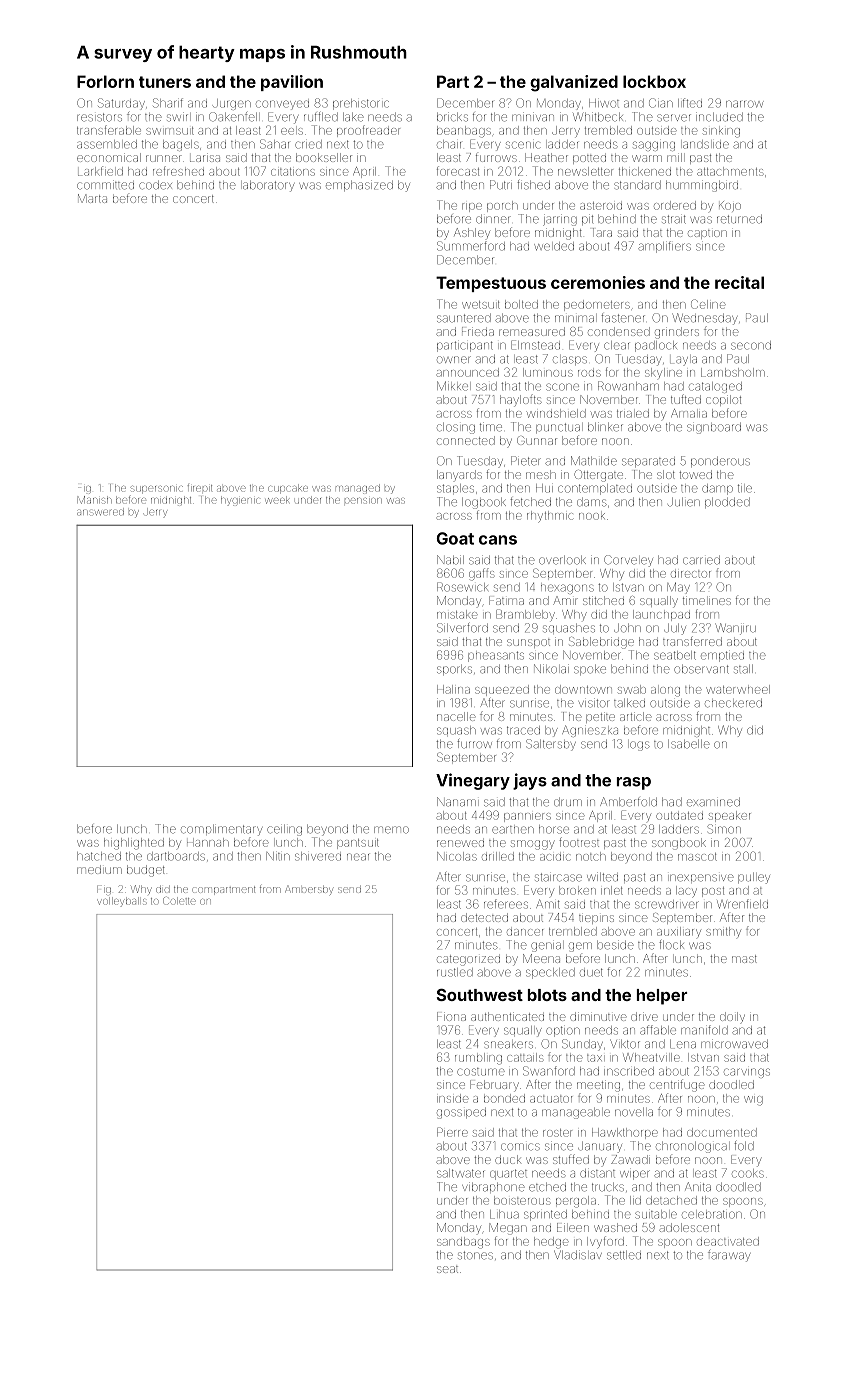  I want to click on cupcake, so click(288, 488).
